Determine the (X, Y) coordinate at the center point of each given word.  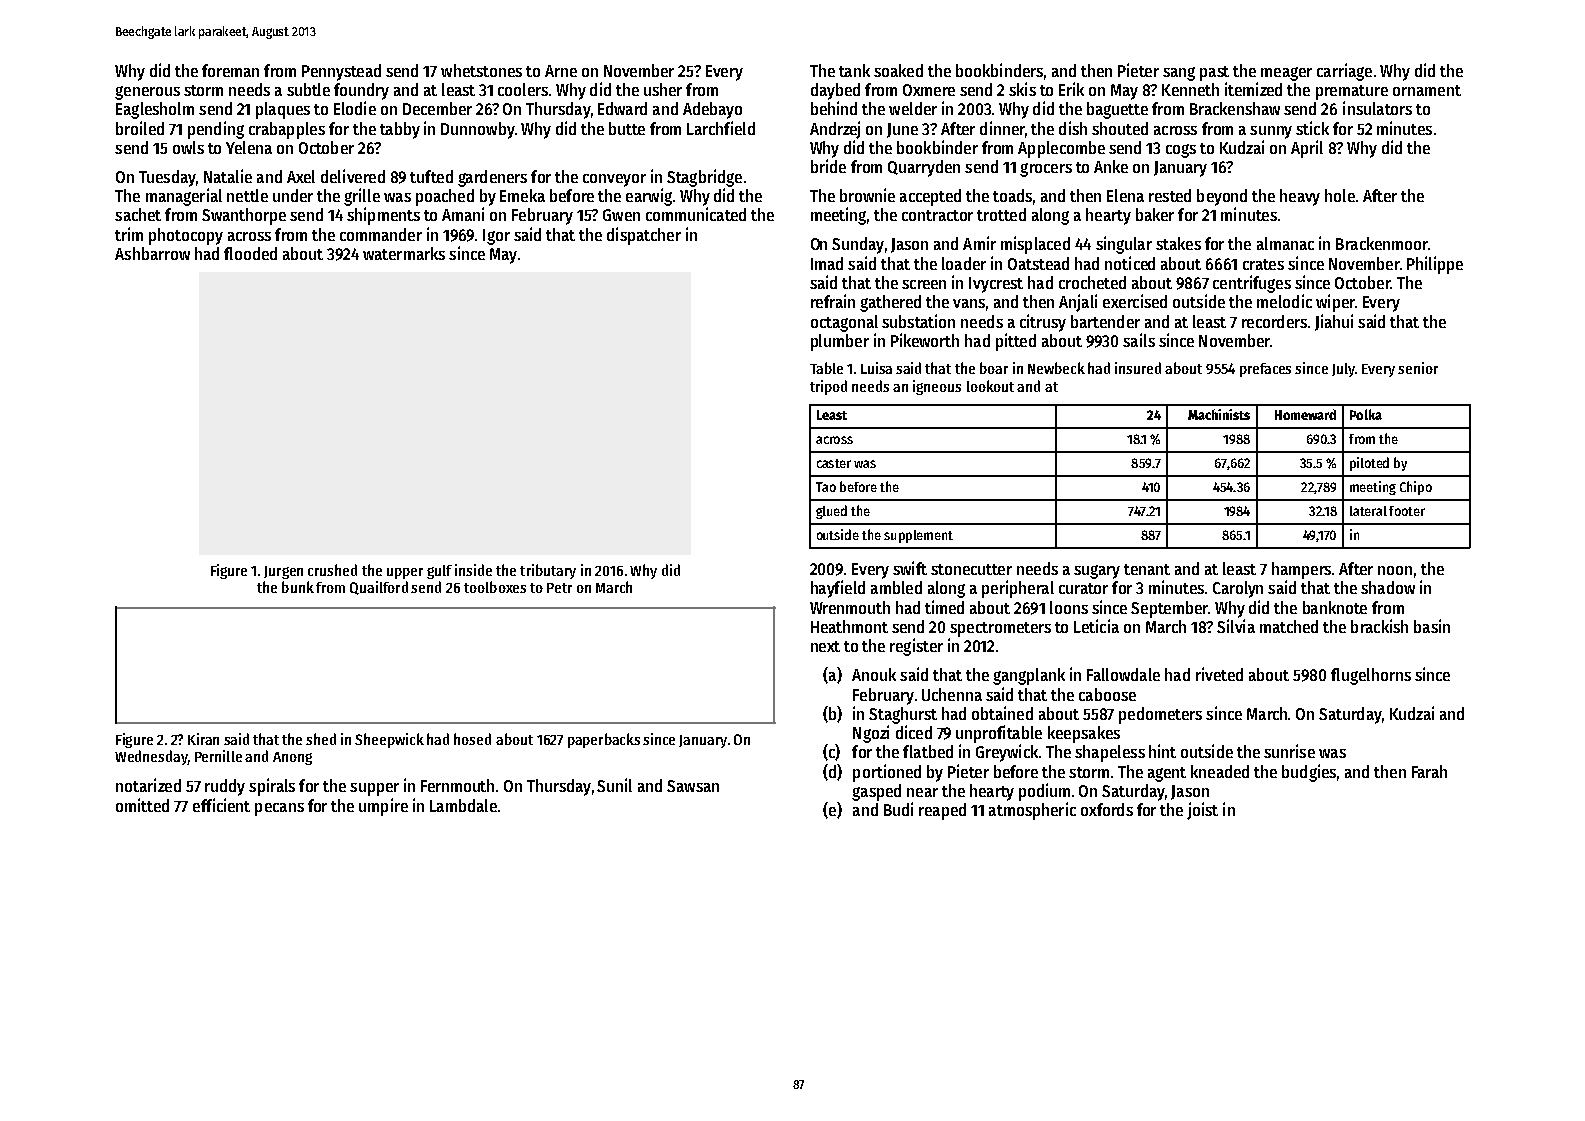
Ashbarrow (152, 253)
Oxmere (929, 90)
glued (831, 512)
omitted (142, 805)
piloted (1369, 464)
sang (1179, 74)
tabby (400, 130)
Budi (898, 809)
